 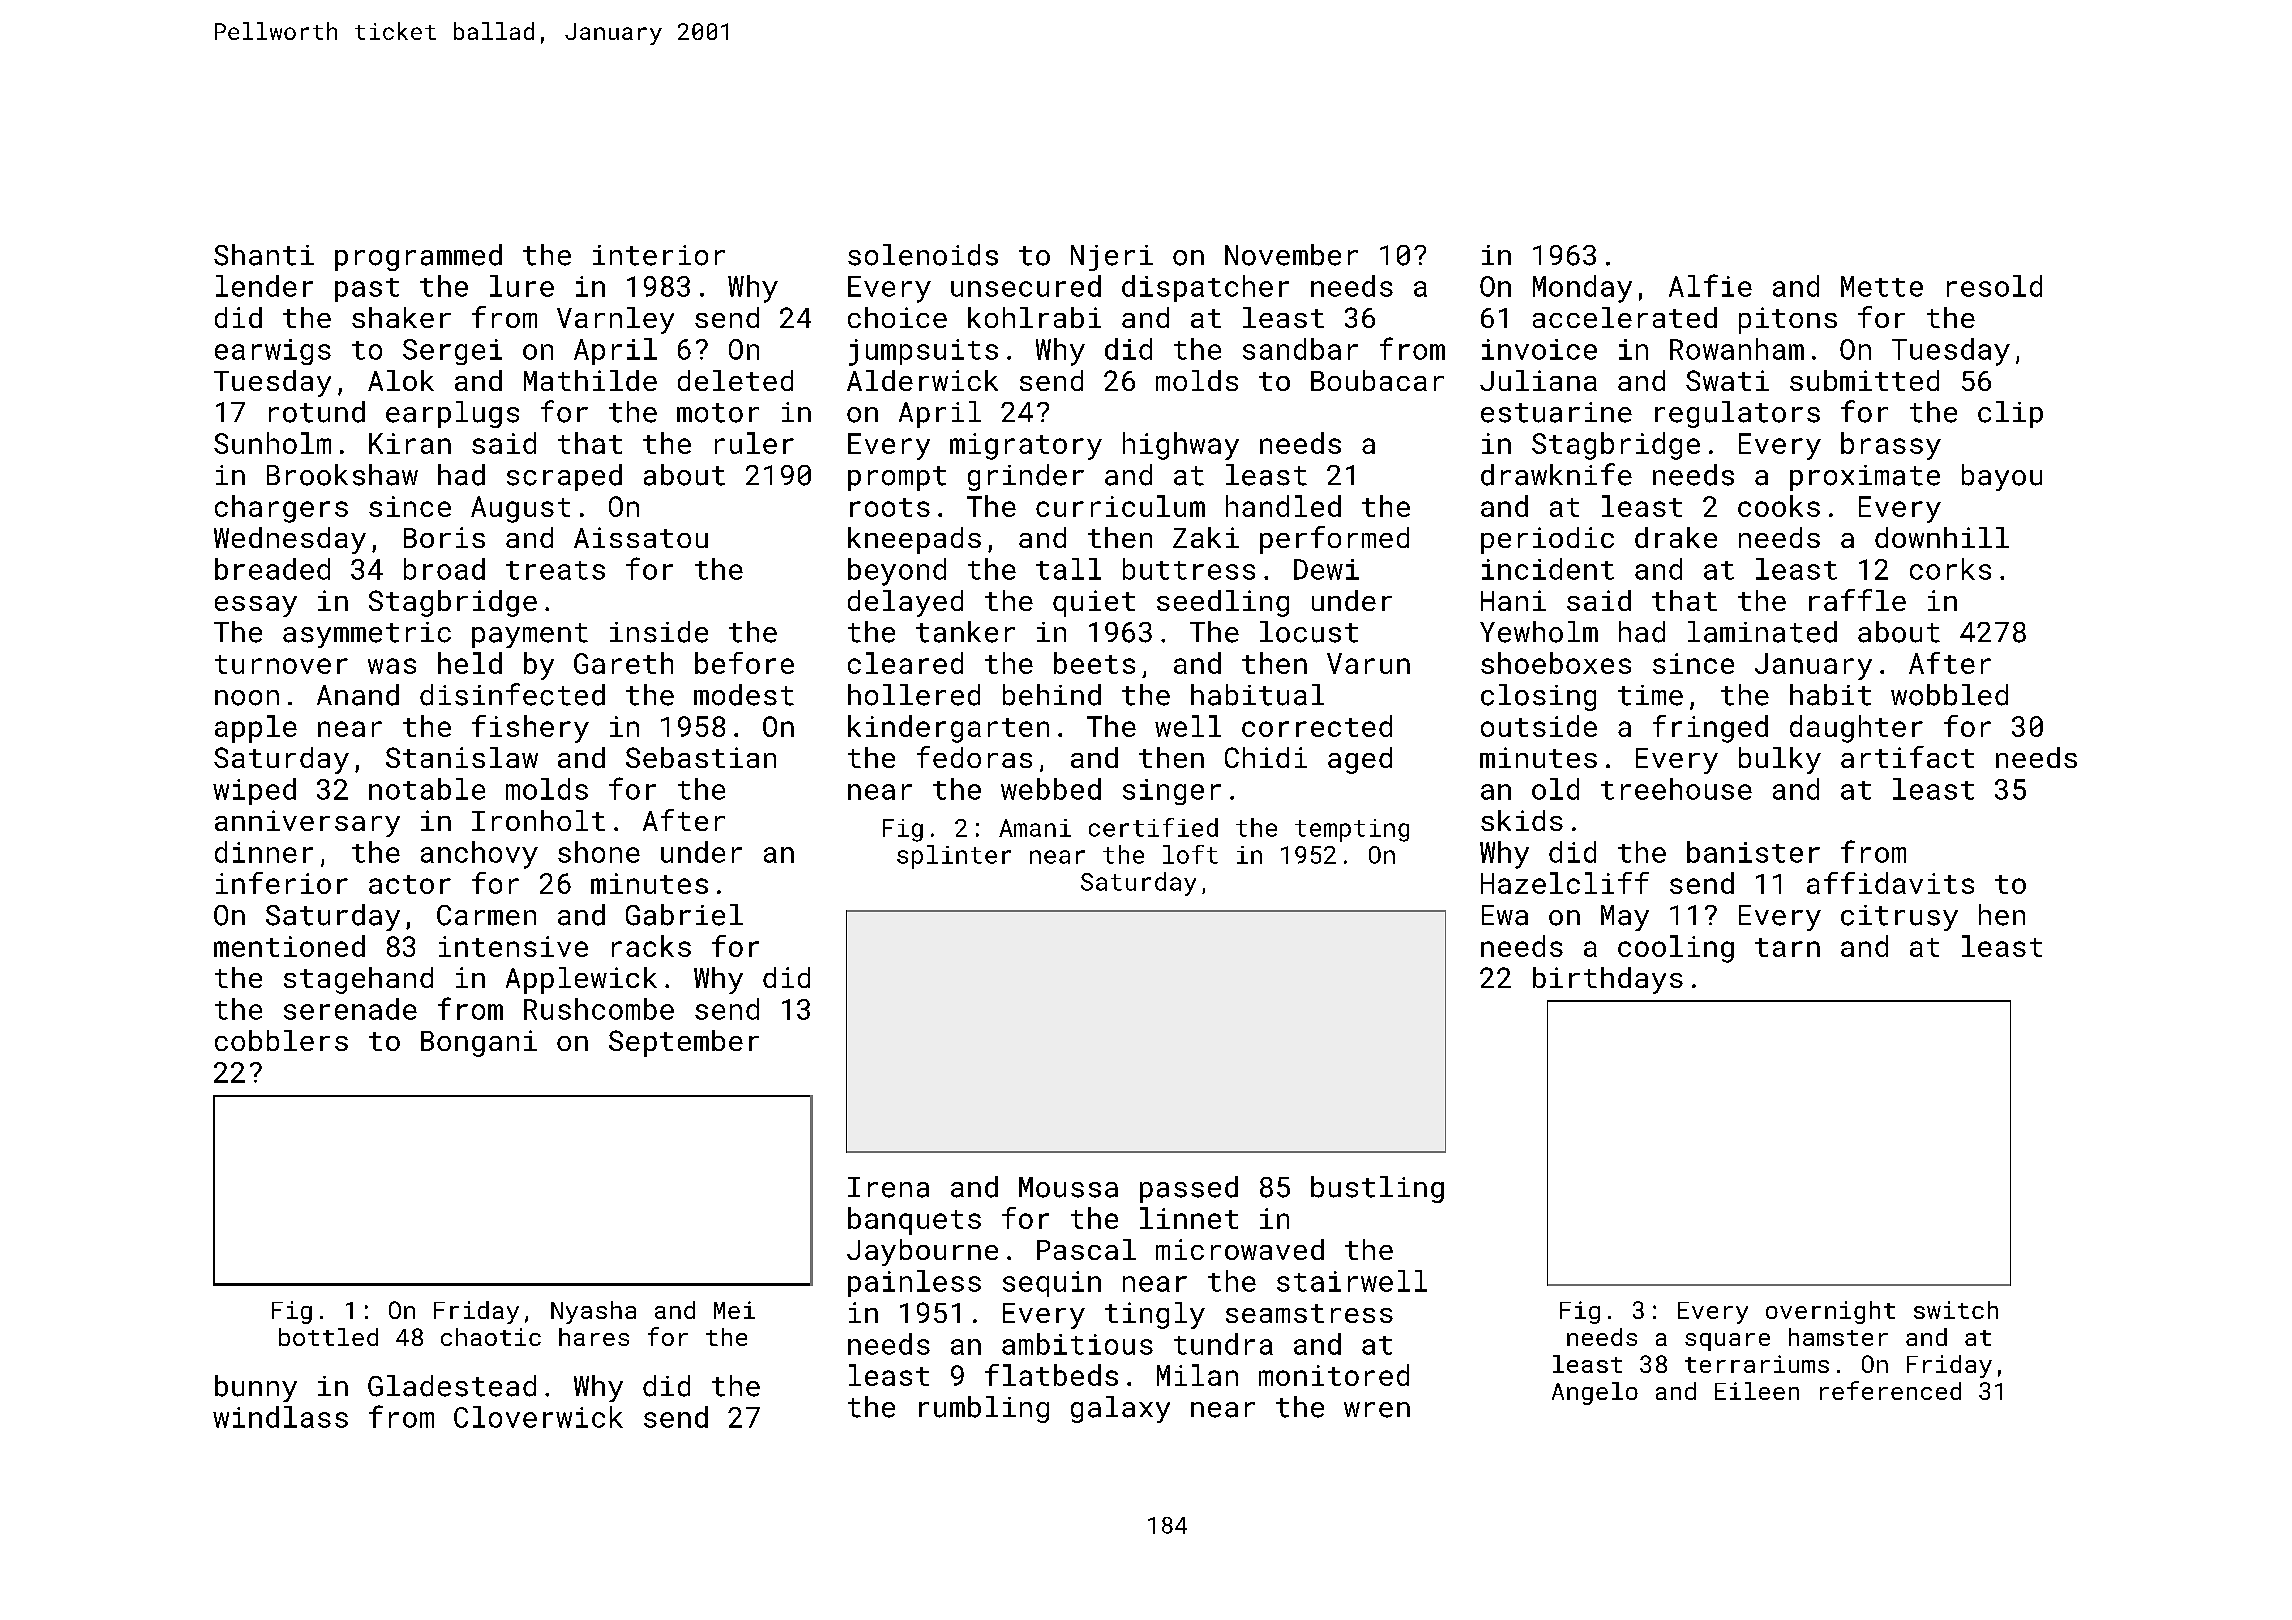 What do you see at coordinates (659, 255) in the screenshot?
I see `interior` at bounding box center [659, 255].
